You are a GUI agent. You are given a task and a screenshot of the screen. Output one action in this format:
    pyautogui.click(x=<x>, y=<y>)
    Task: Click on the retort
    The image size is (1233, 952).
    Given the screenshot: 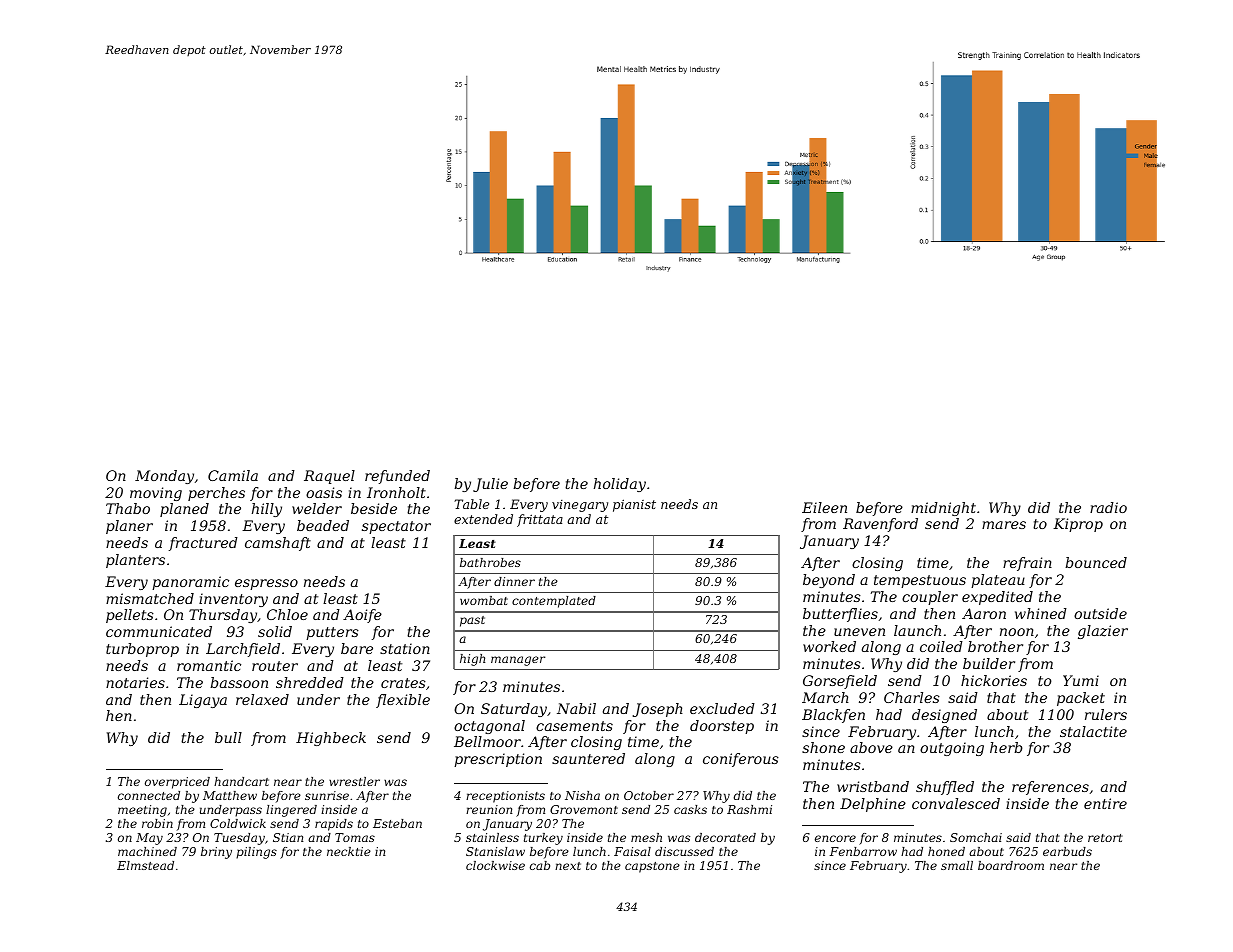 What is the action you would take?
    pyautogui.click(x=1105, y=838)
